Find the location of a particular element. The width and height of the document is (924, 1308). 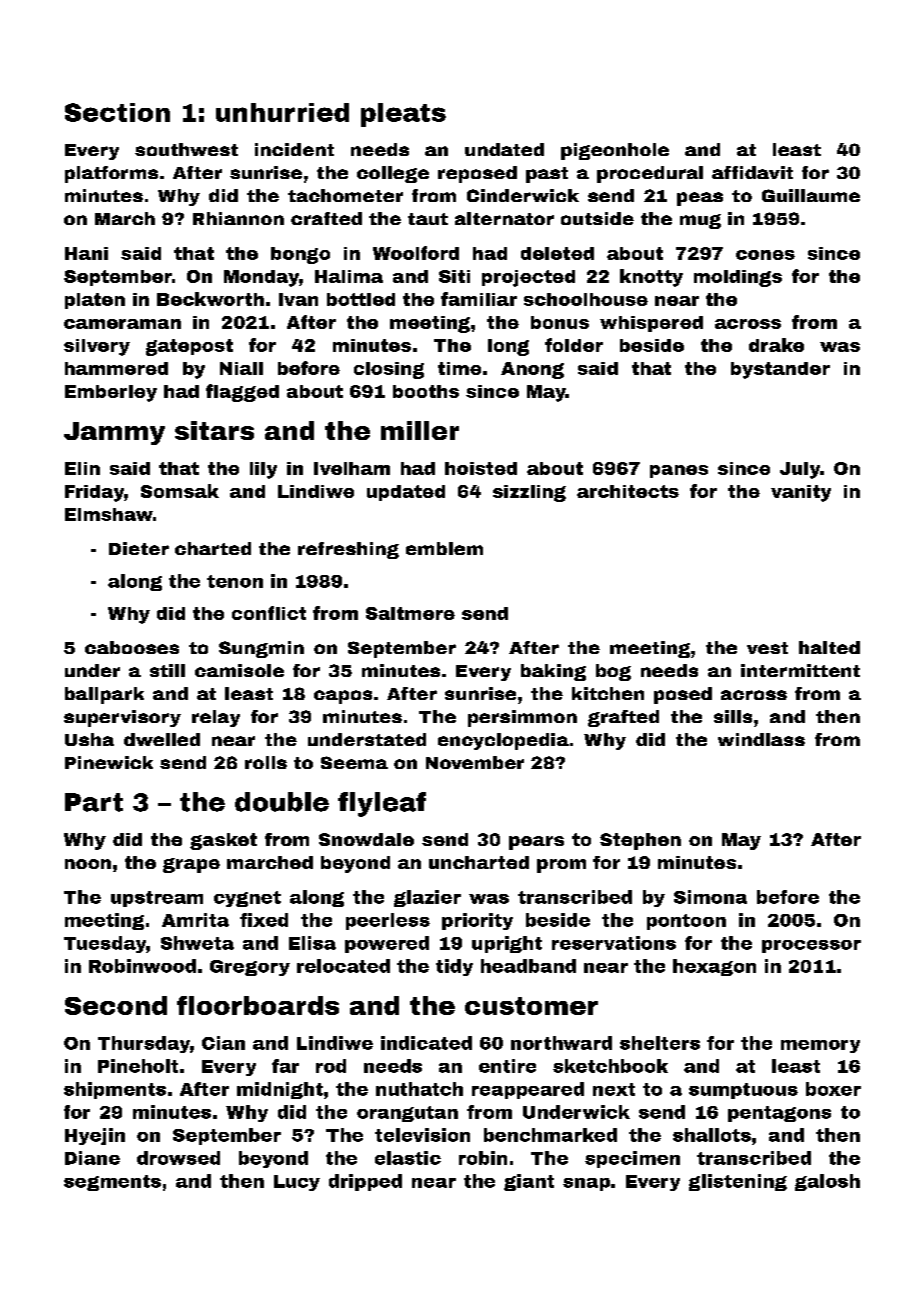

pontoon is located at coordinates (686, 922).
